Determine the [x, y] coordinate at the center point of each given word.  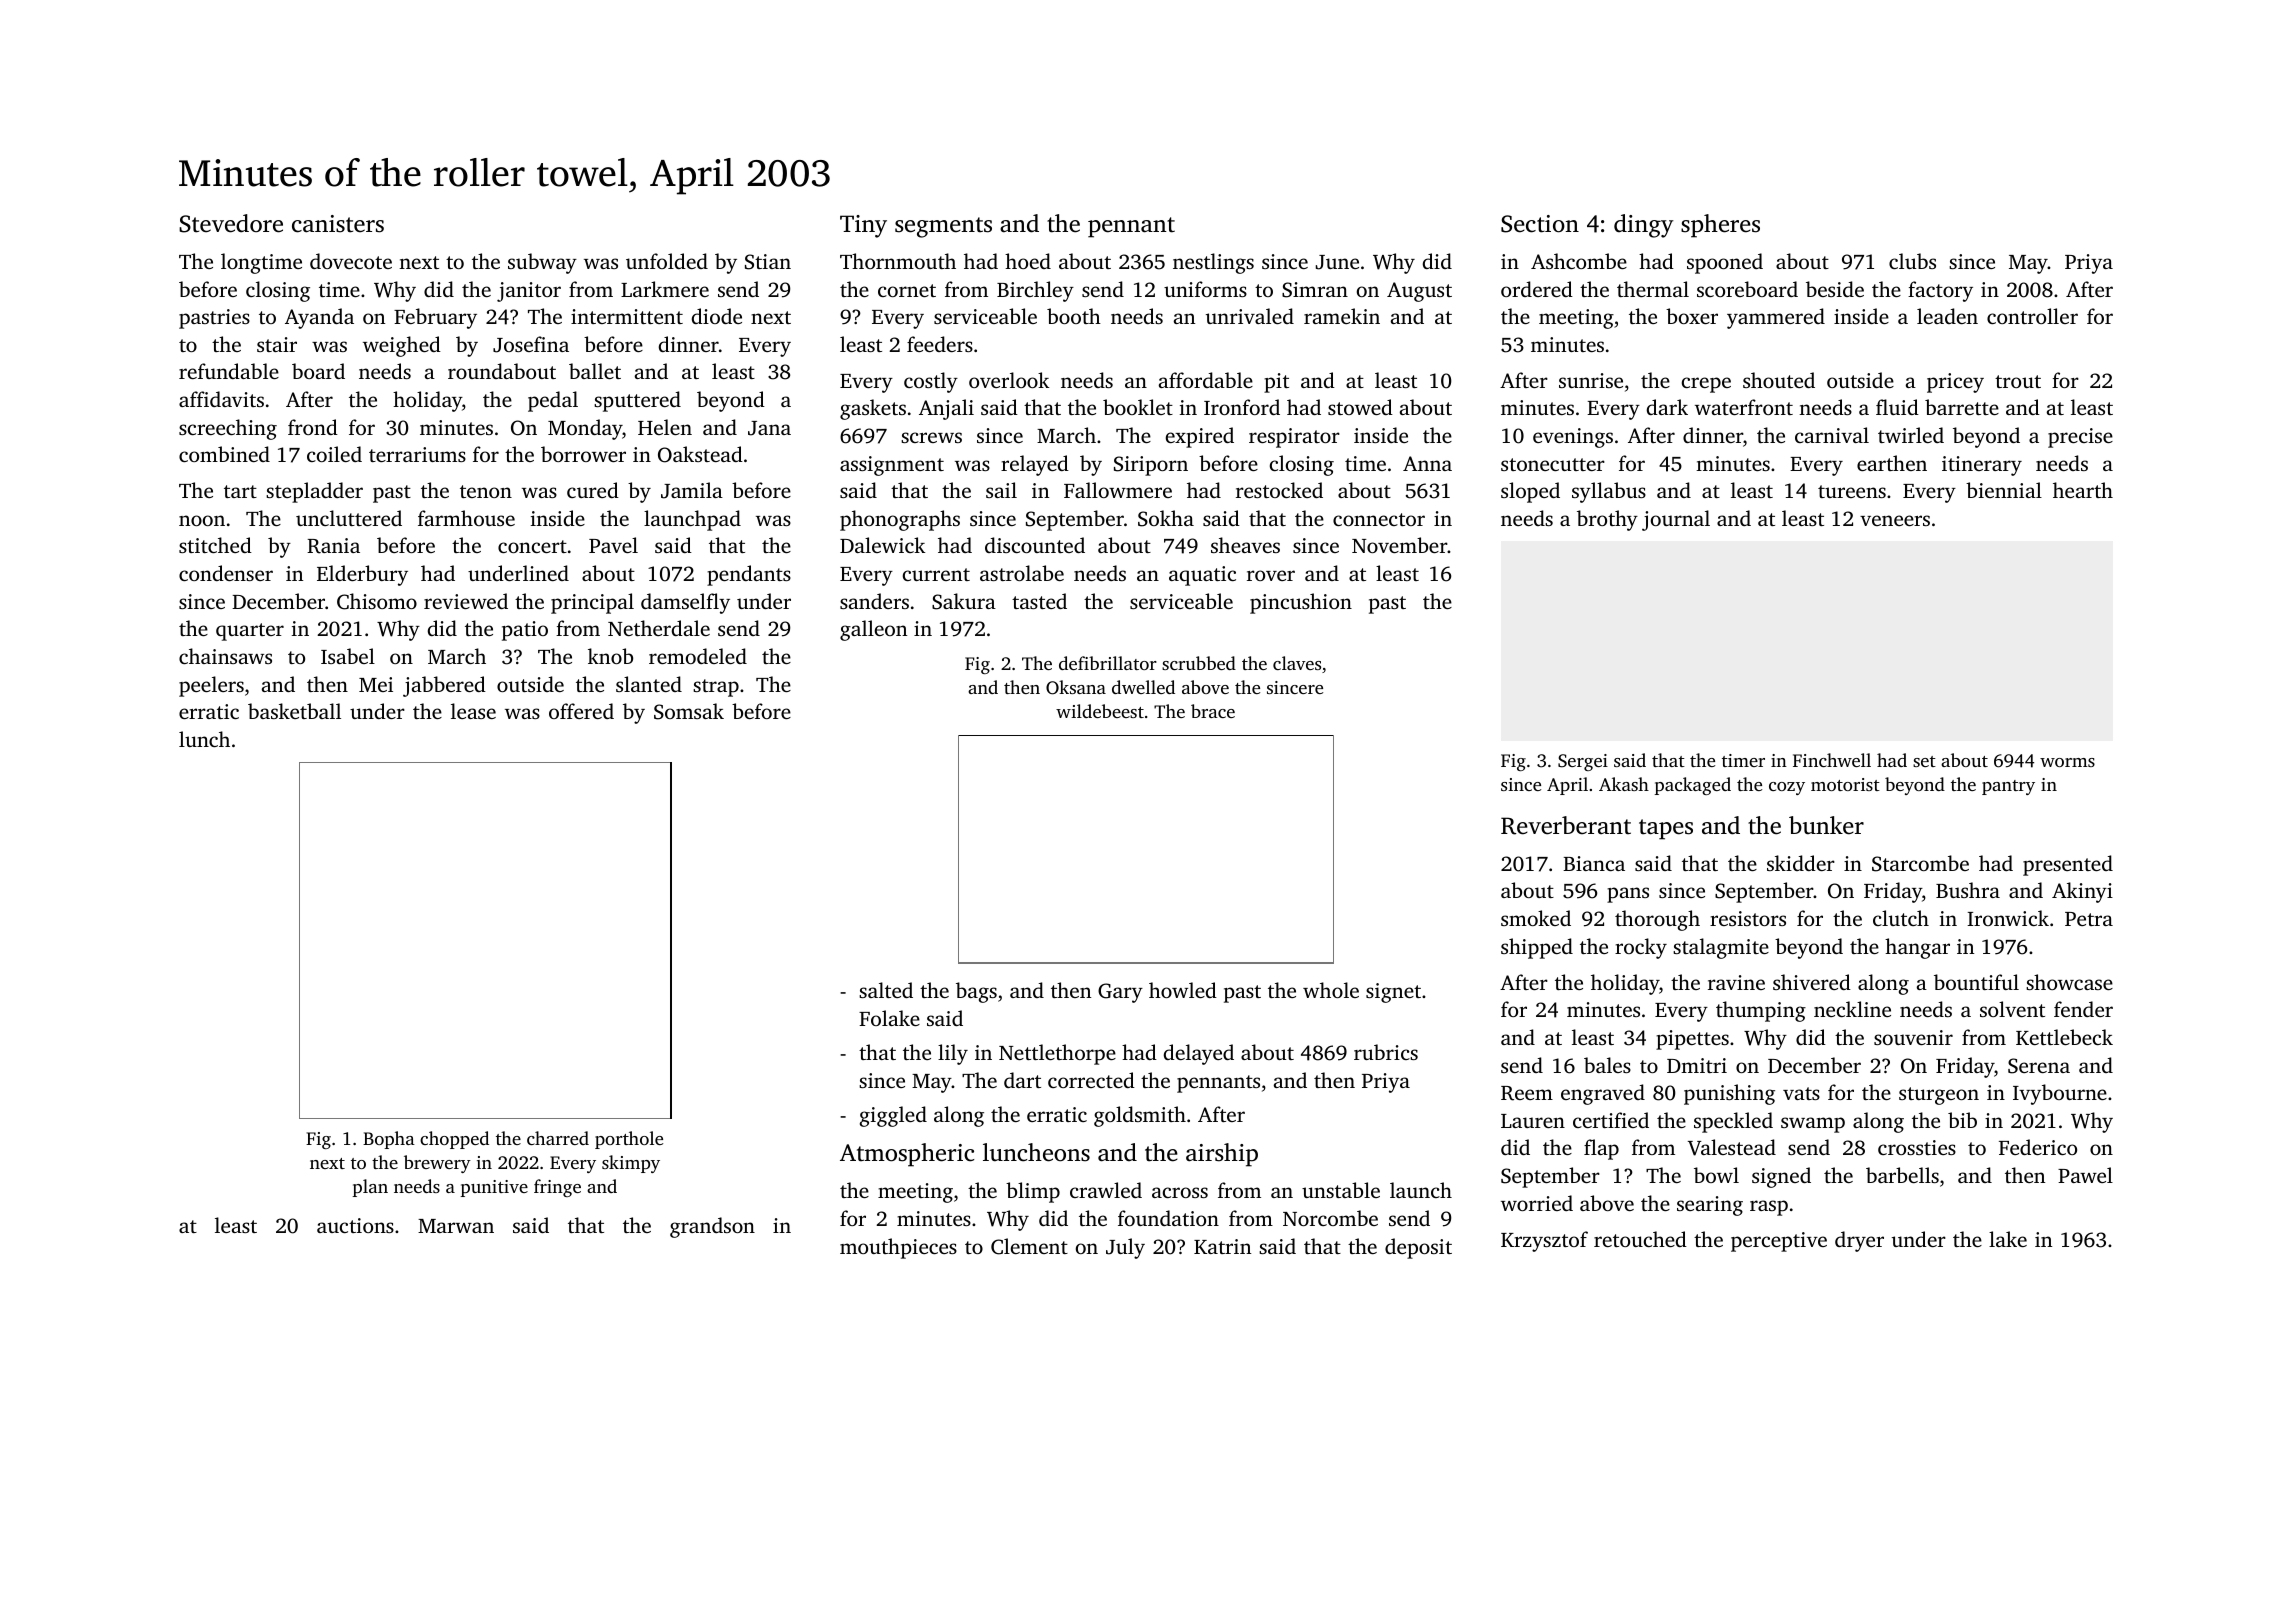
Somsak [689, 711]
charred [558, 1138]
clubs [1912, 261]
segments [943, 227]
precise [2080, 438]
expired [1200, 437]
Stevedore [231, 223]
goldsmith [1140, 1116]
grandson [712, 1227]
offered [581, 711]
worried [1537, 1203]
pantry [2008, 787]
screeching [228, 429]
